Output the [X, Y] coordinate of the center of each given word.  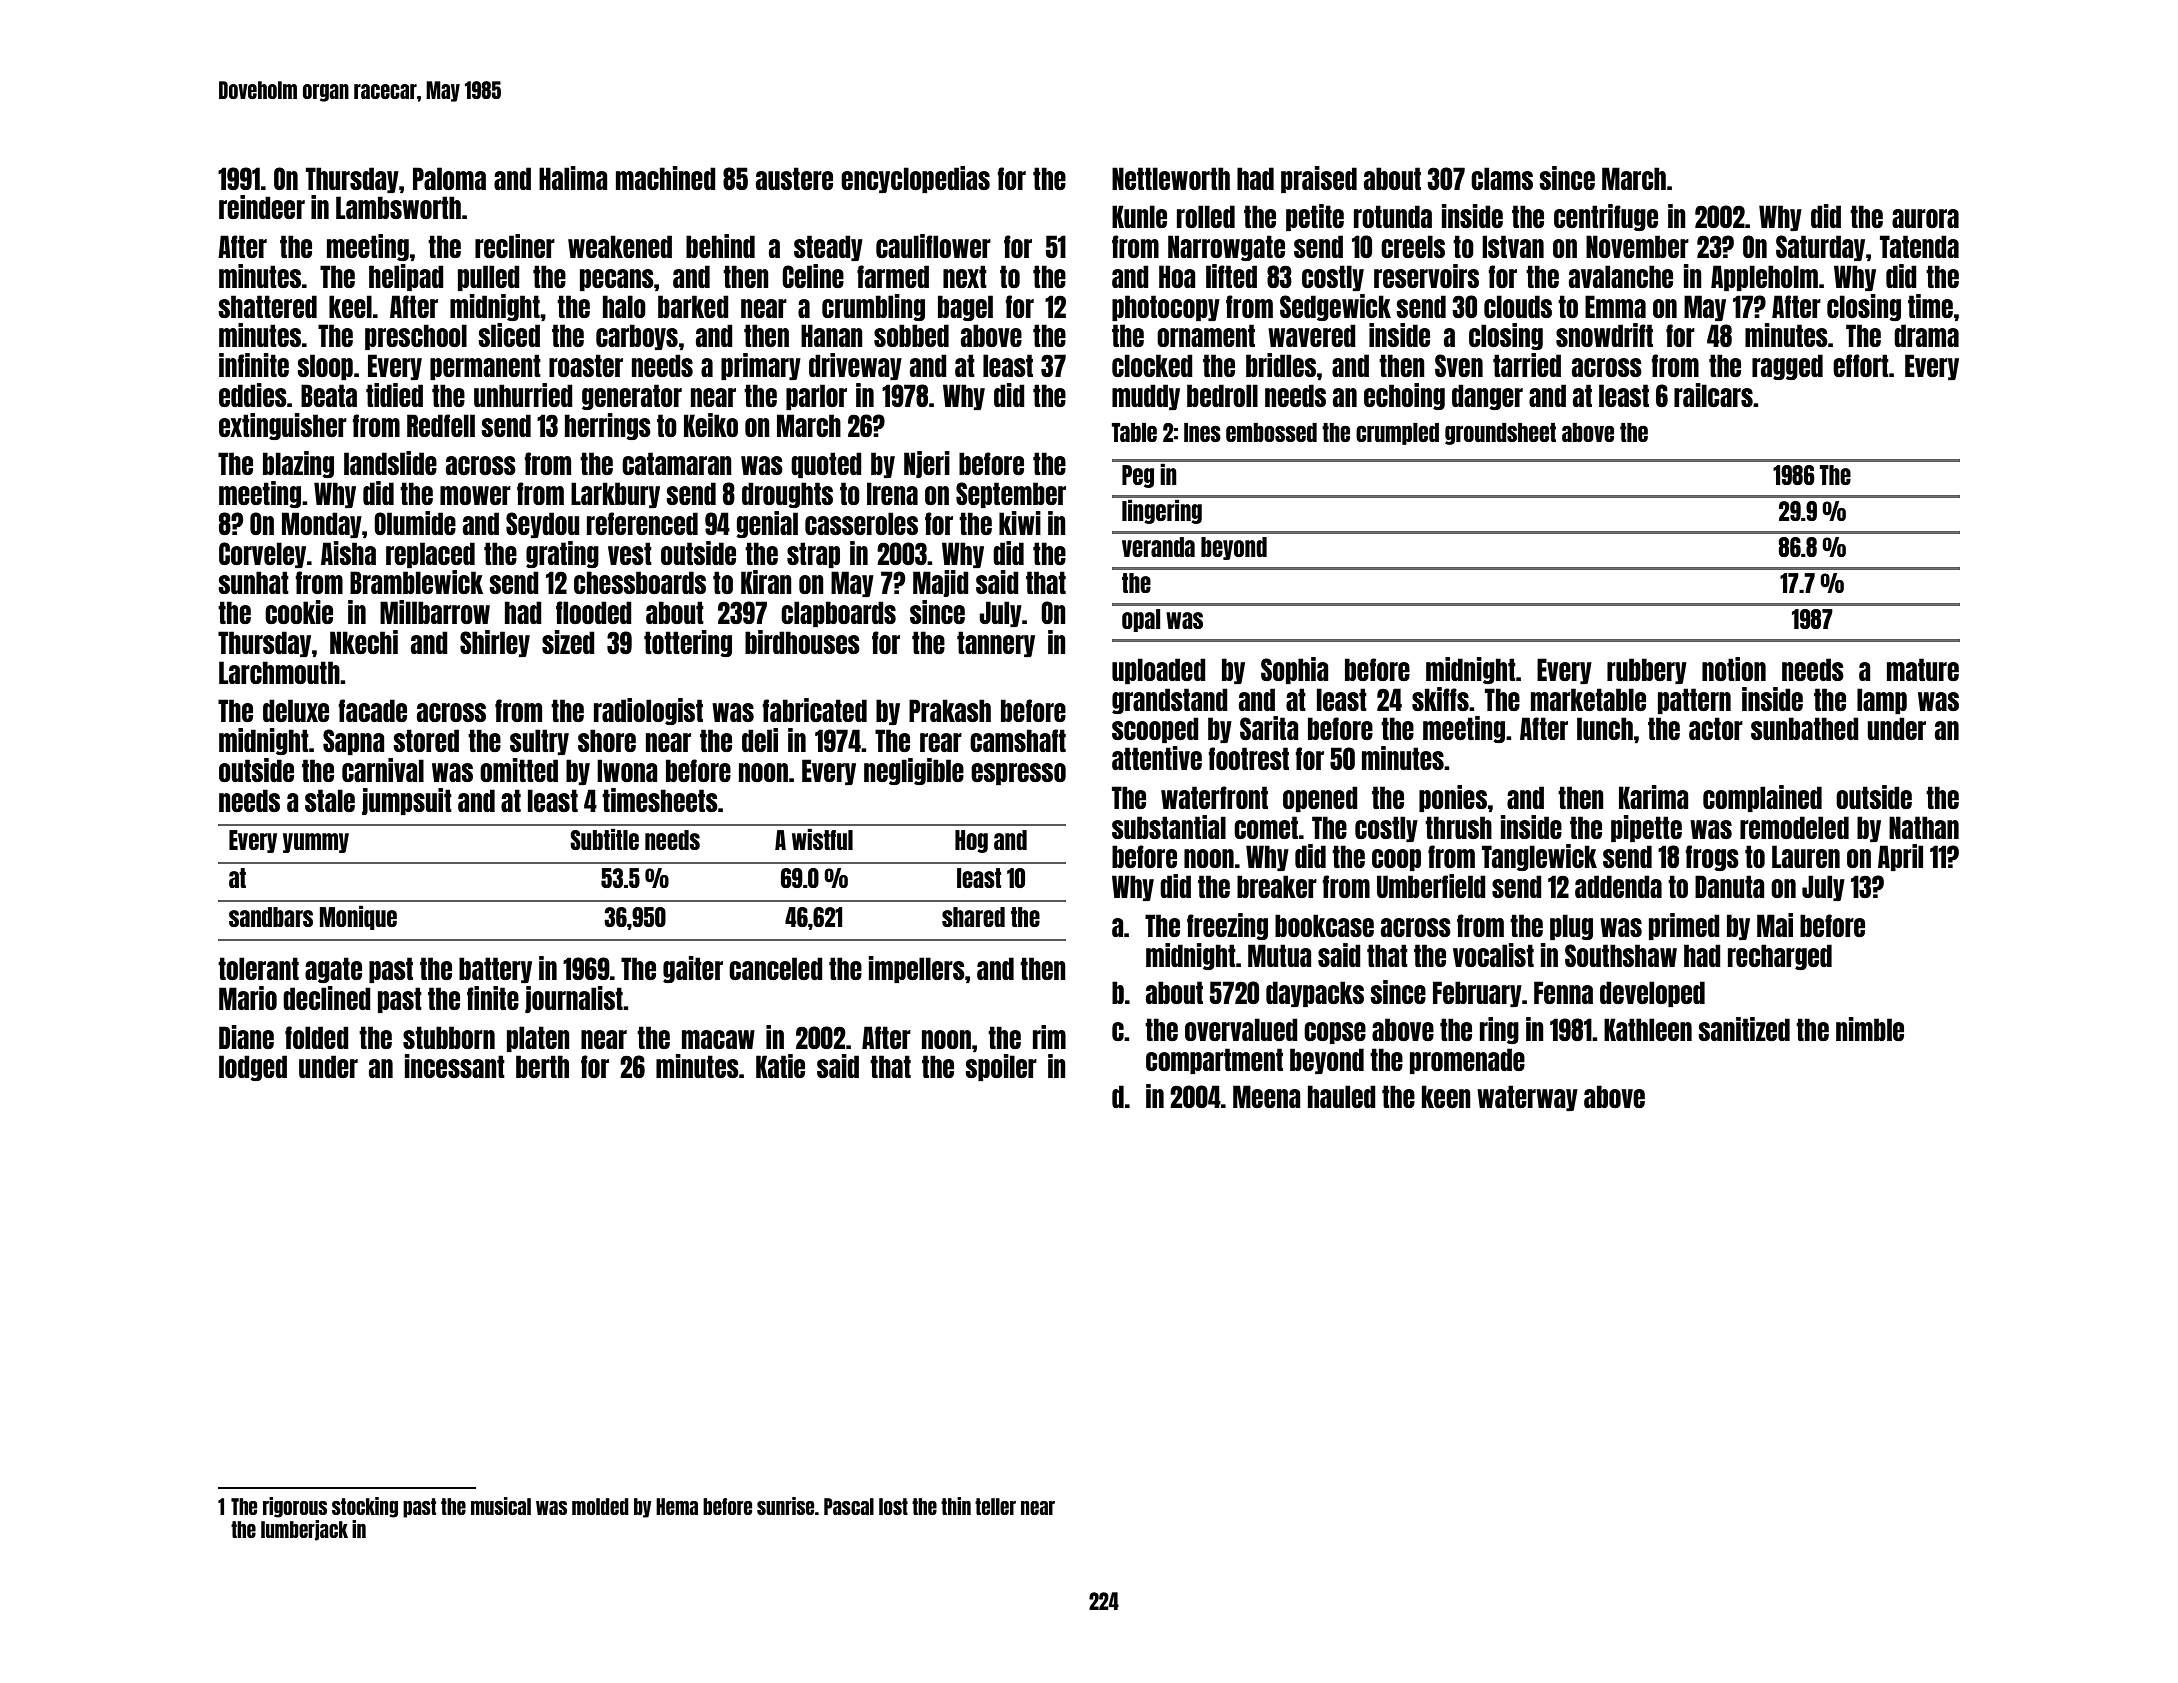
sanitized [1744, 1029]
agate [333, 970]
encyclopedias [915, 179]
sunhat [253, 582]
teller [995, 1506]
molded [600, 1506]
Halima [573, 178]
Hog [971, 841]
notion [1734, 669]
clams [1502, 178]
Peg [1138, 476]
